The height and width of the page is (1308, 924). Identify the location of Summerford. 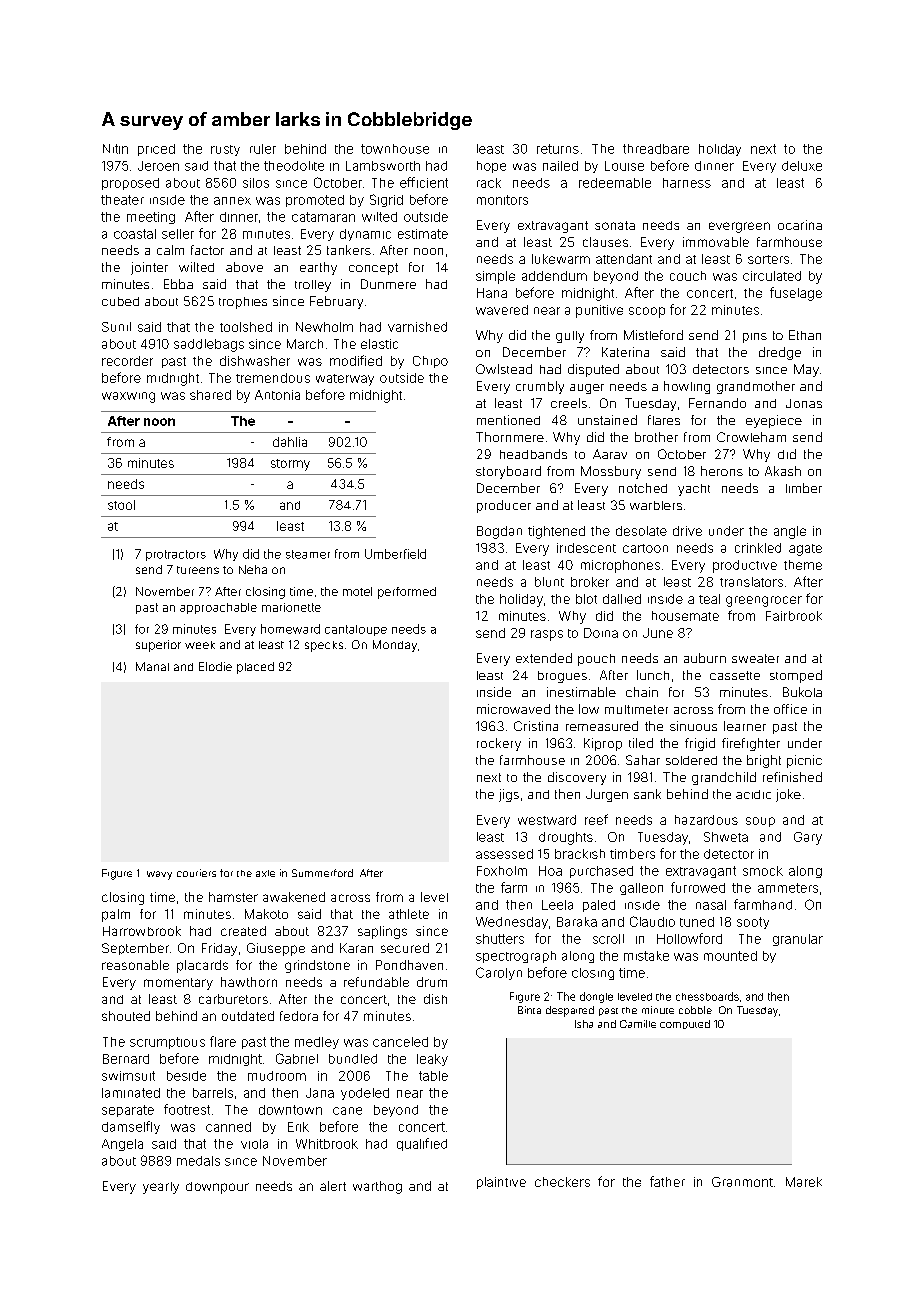
(322, 873).
